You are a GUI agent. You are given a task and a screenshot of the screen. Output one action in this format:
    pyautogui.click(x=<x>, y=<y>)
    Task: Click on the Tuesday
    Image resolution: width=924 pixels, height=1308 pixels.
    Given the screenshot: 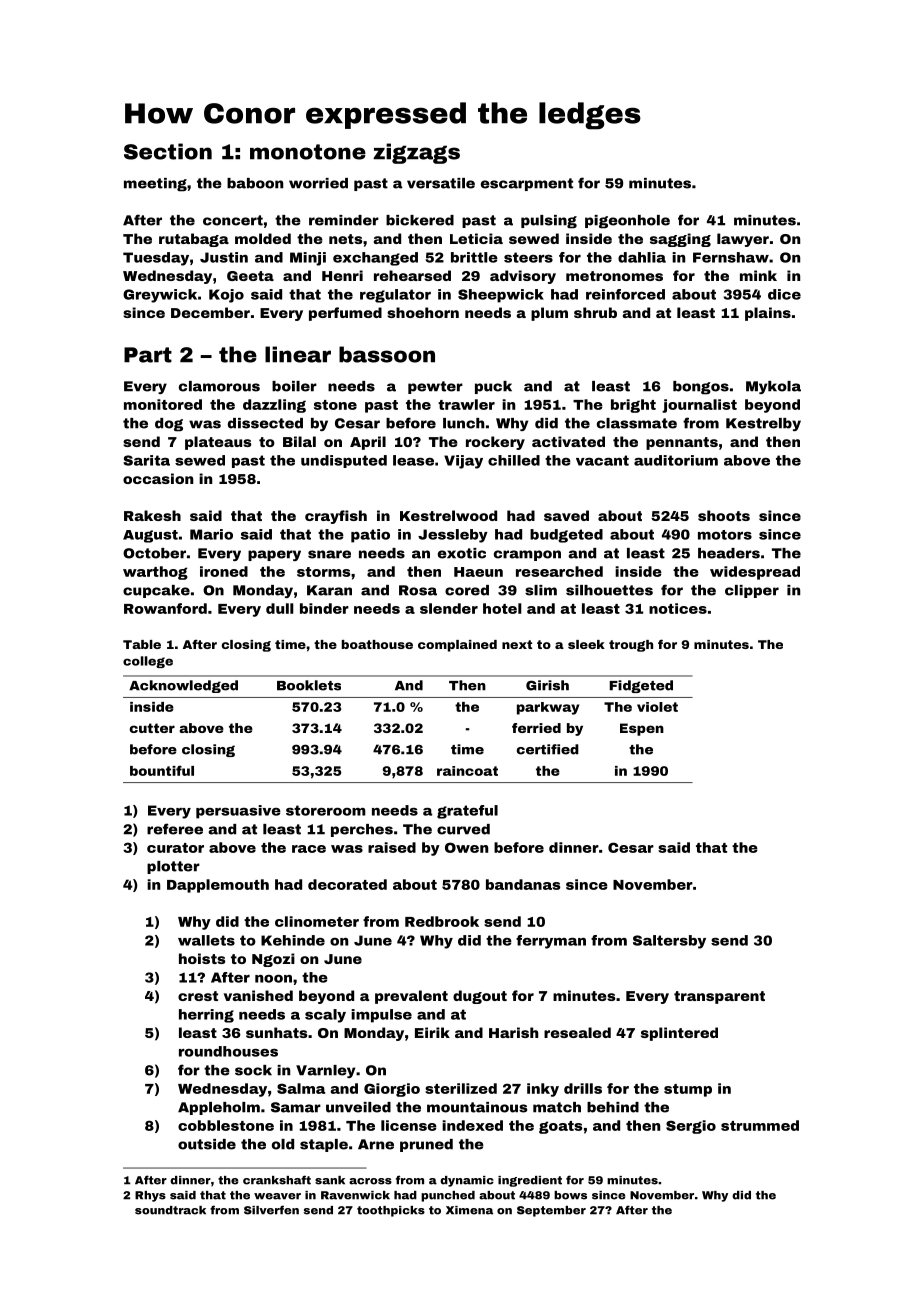 What is the action you would take?
    pyautogui.click(x=156, y=259)
